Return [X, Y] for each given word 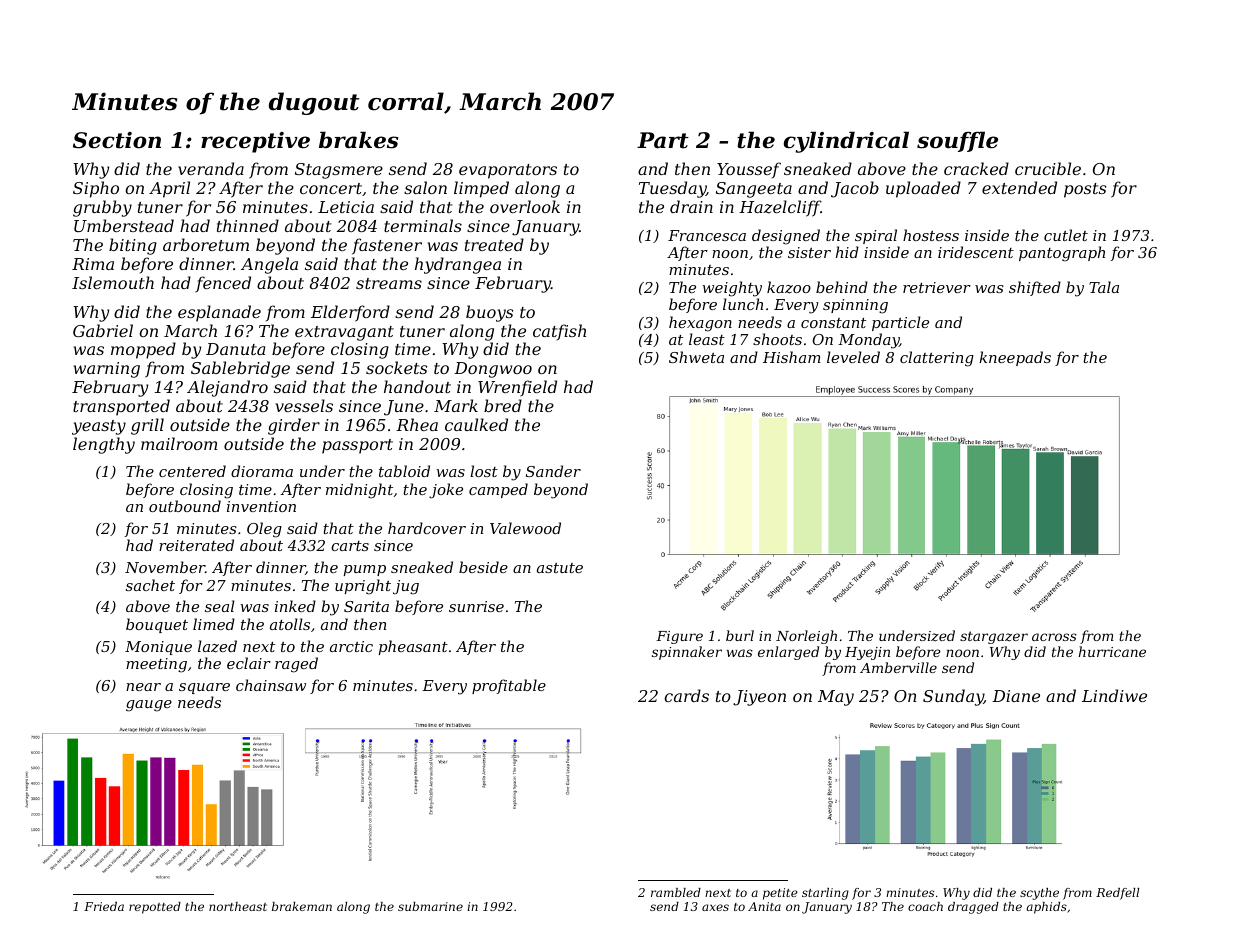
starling [825, 894]
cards [686, 695]
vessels [304, 405]
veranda [211, 168]
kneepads [1015, 358]
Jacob [855, 189]
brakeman [302, 906]
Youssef [749, 170]
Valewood [525, 528]
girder [294, 426]
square [204, 688]
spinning [855, 306]
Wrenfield [517, 388]
